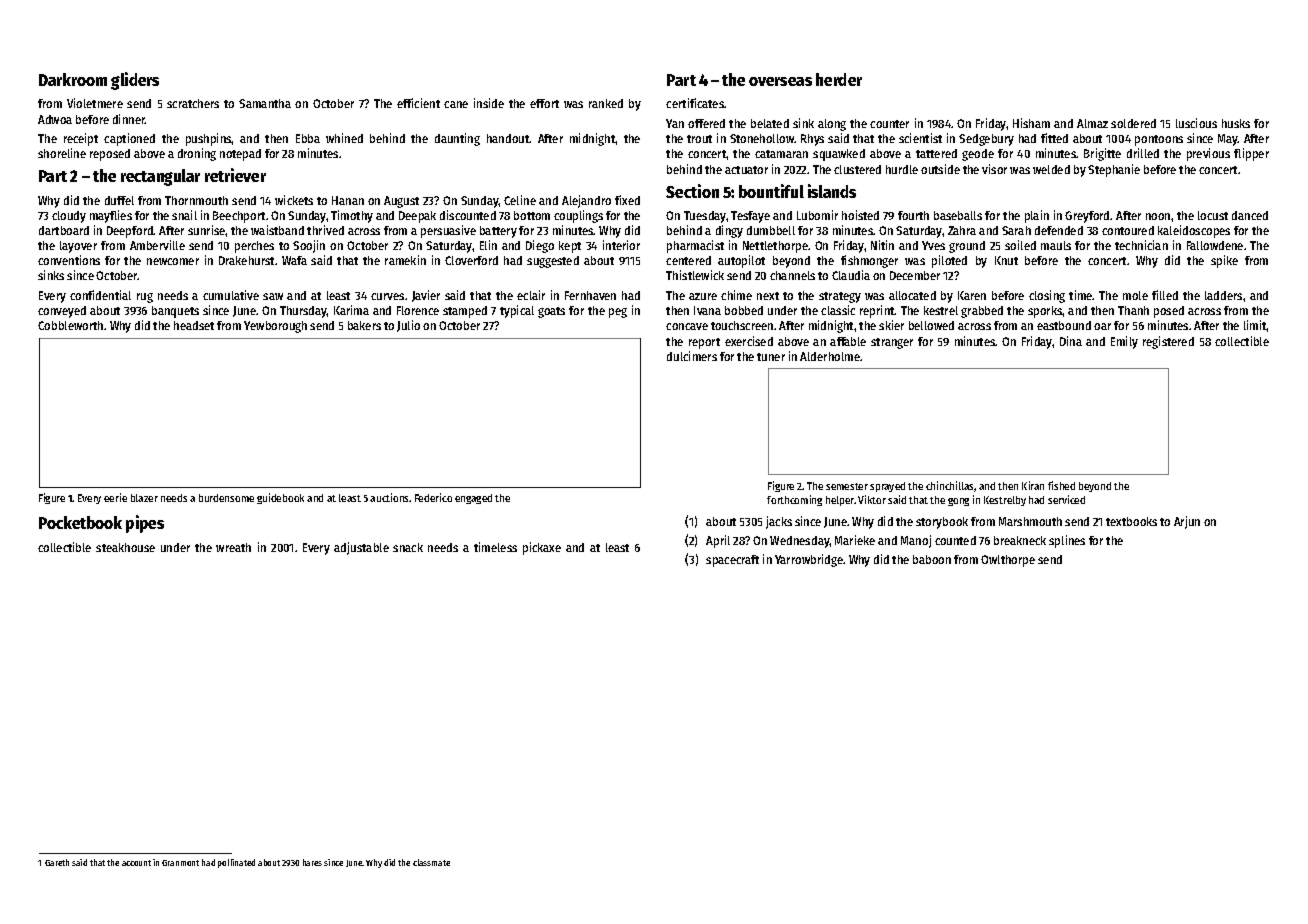 This page has width=1308, height=924. Describe the element at coordinates (1008, 561) in the page. I see `Owlthorpe` at that location.
